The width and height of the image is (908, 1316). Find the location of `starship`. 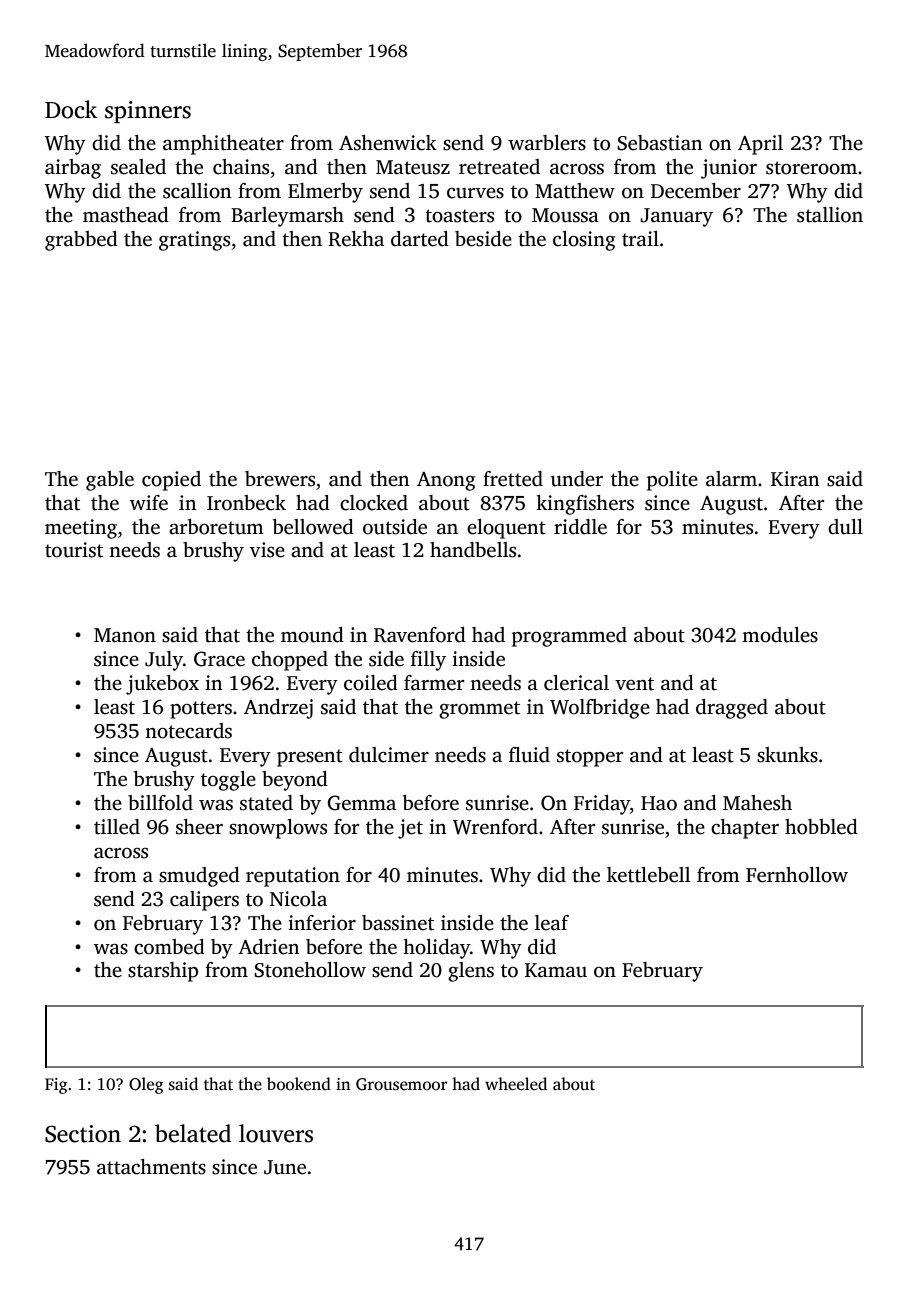

starship is located at coordinates (163, 972).
